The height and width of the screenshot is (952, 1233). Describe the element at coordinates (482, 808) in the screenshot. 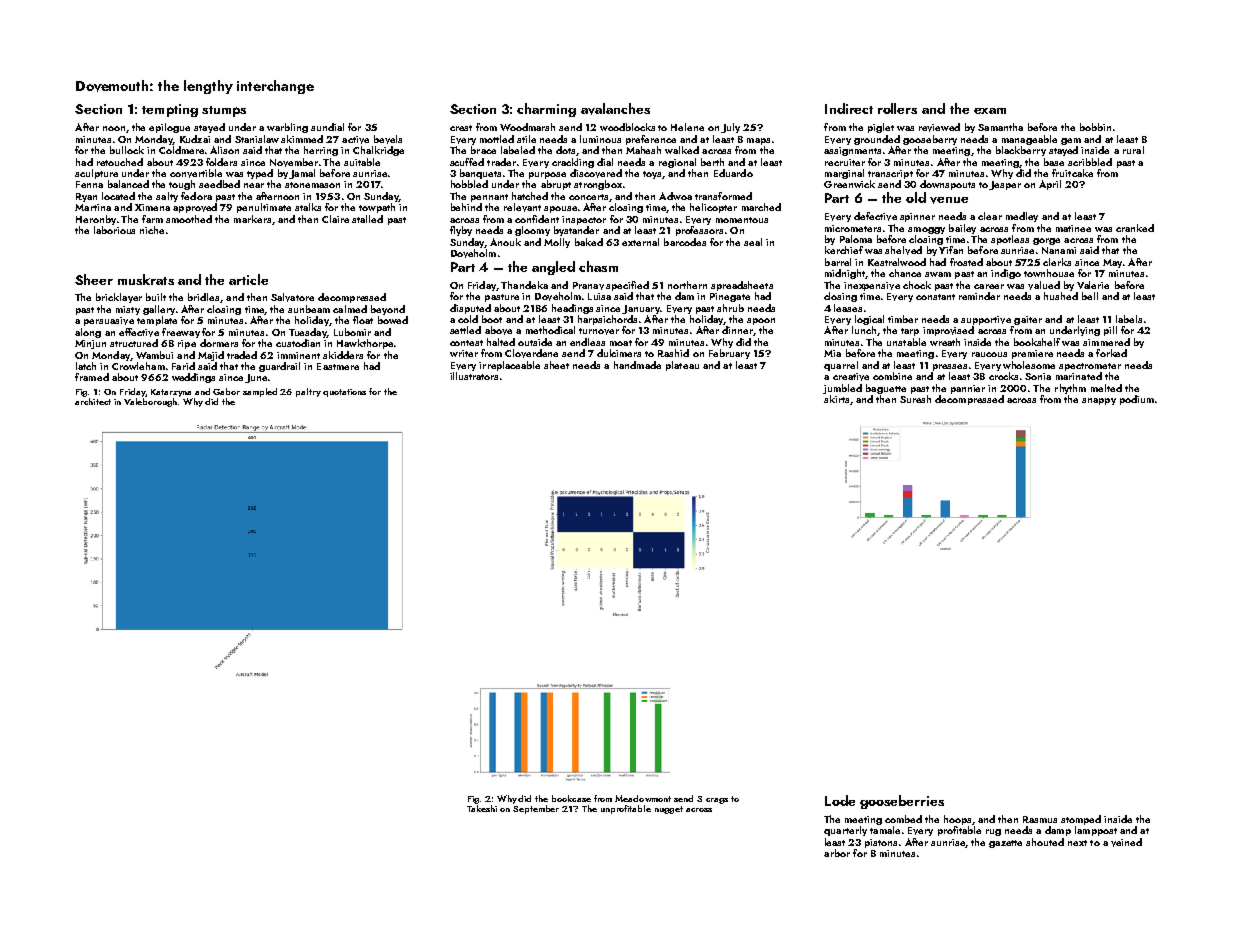

I see `Takeshi` at that location.
